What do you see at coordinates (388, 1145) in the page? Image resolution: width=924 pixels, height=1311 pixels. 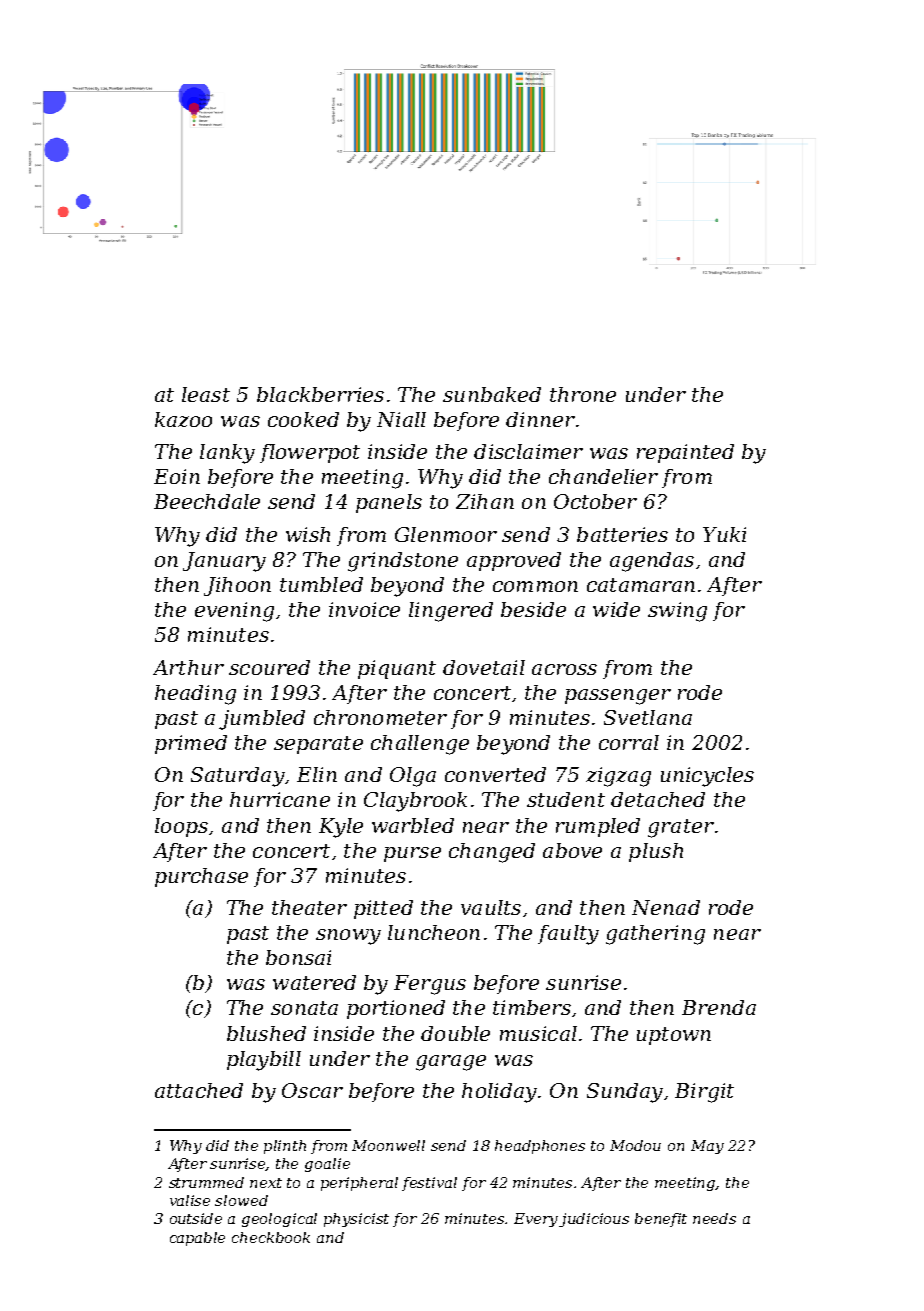 I see `Moonwell` at bounding box center [388, 1145].
